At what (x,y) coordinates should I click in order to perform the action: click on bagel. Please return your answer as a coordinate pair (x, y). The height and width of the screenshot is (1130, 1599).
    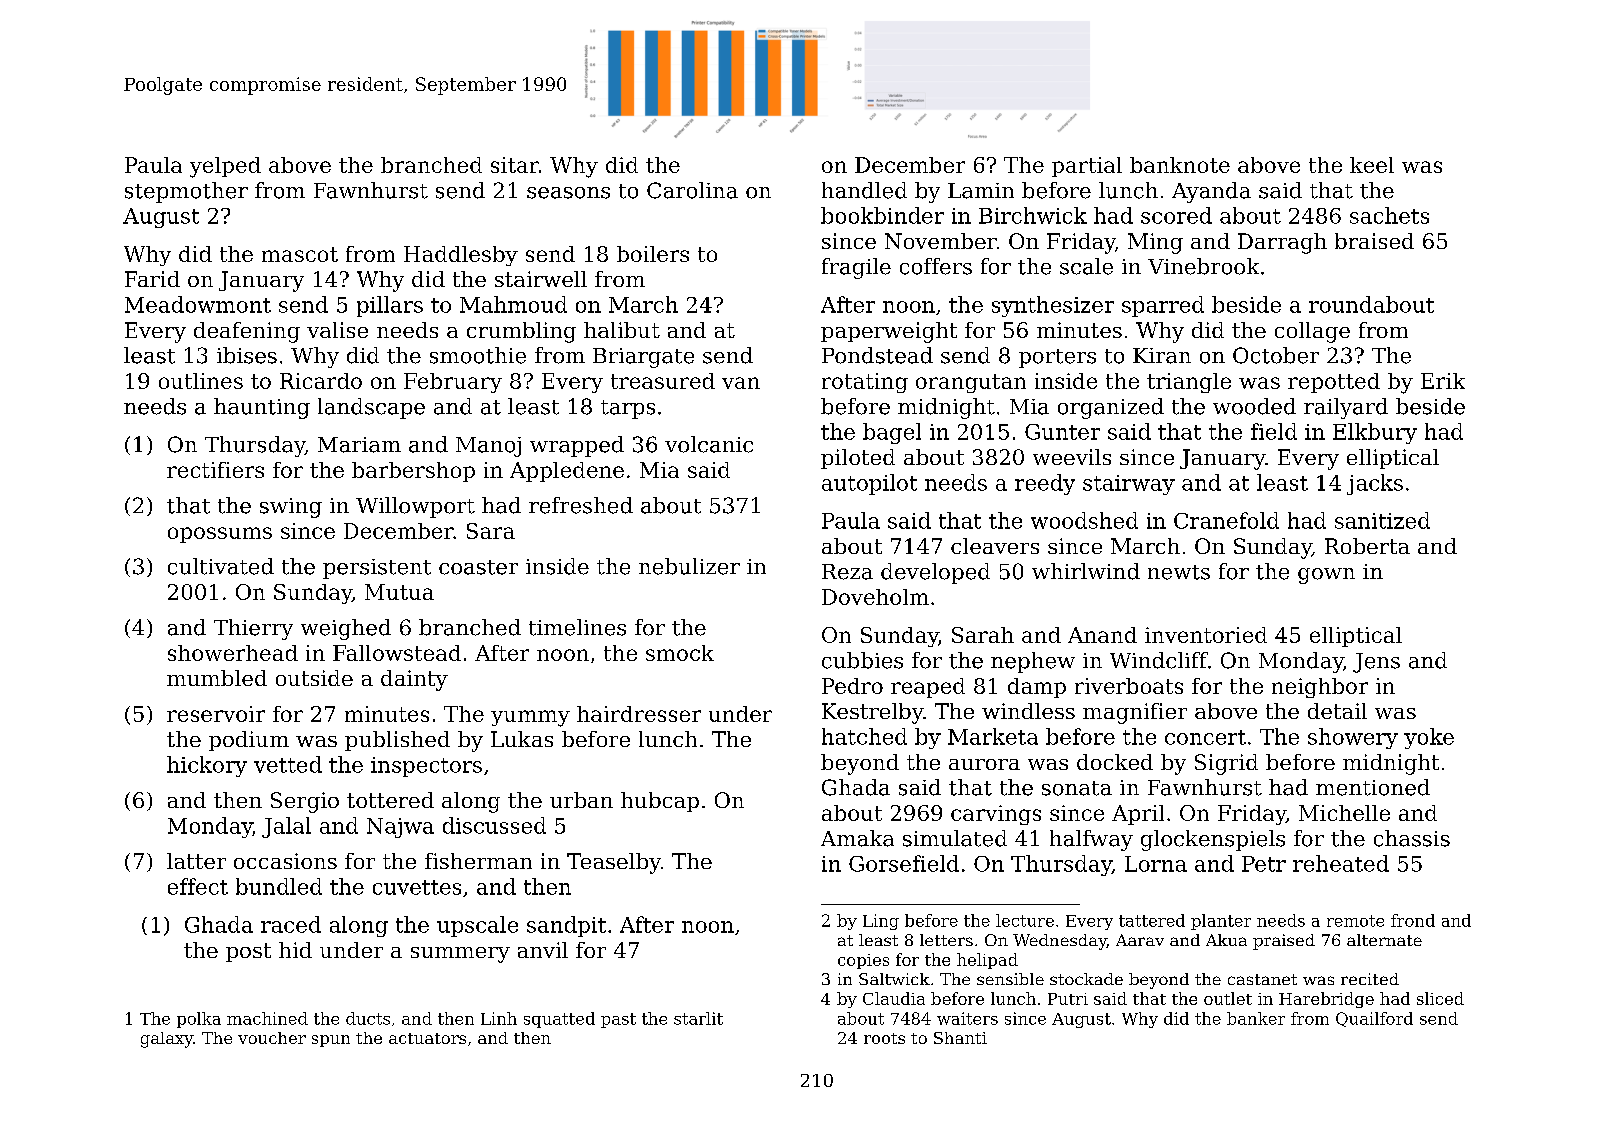
    Looking at the image, I should click on (892, 433).
